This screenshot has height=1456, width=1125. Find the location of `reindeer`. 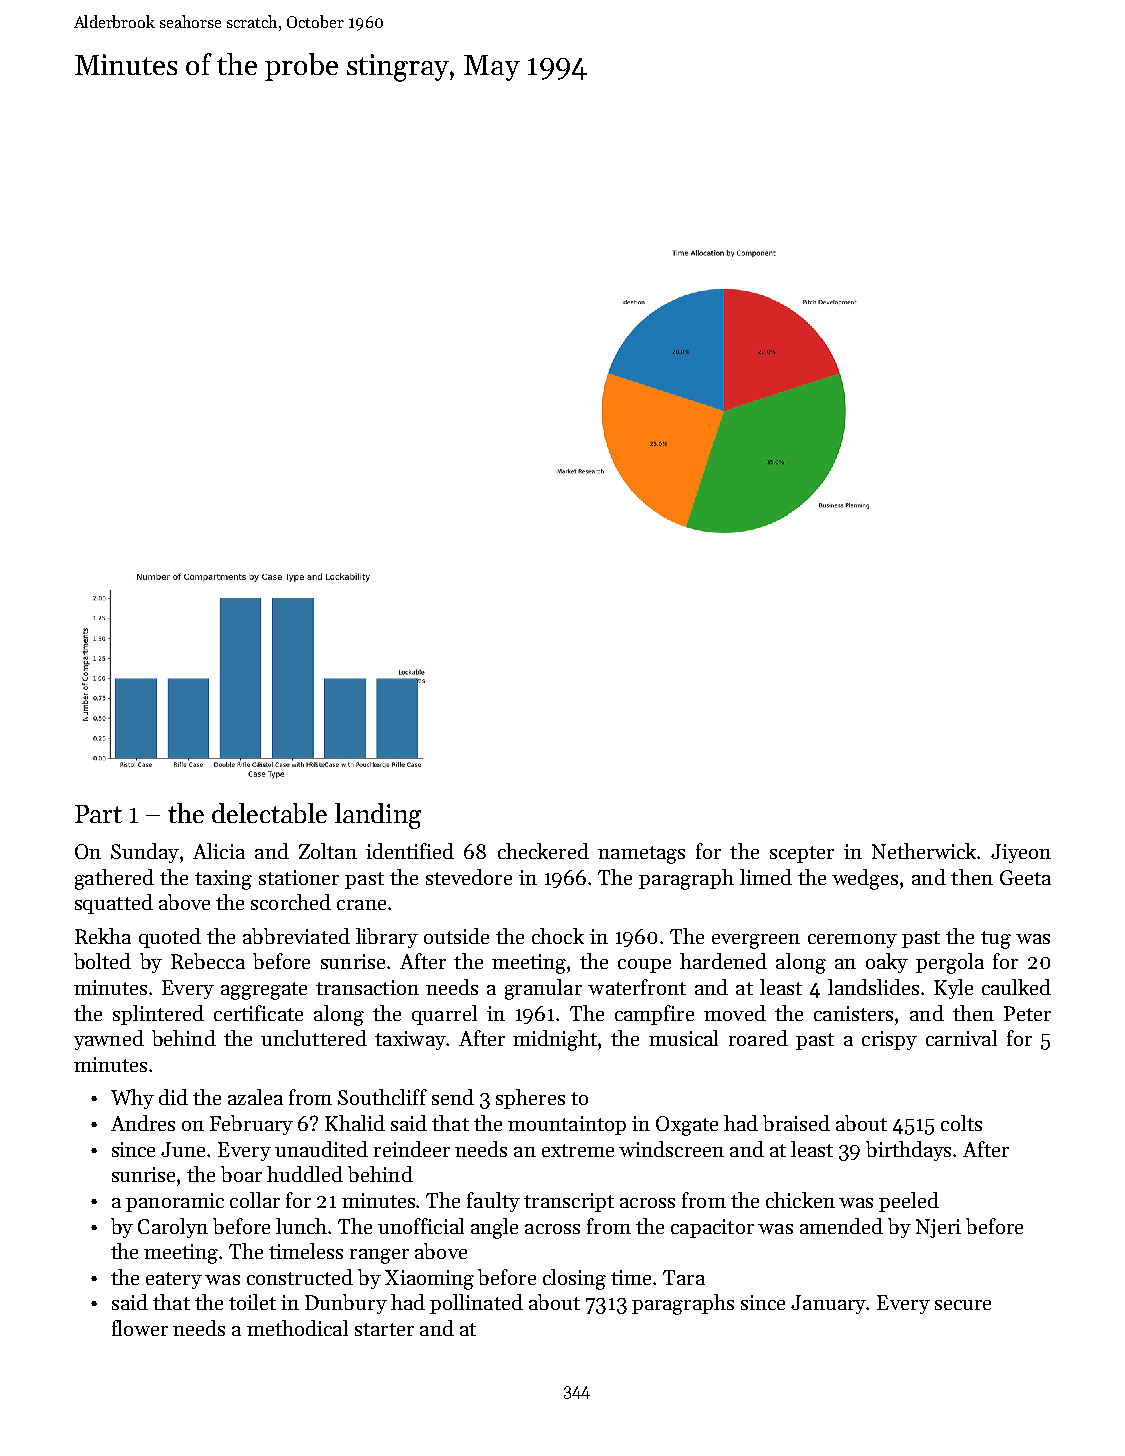

reindeer is located at coordinates (412, 1149).
